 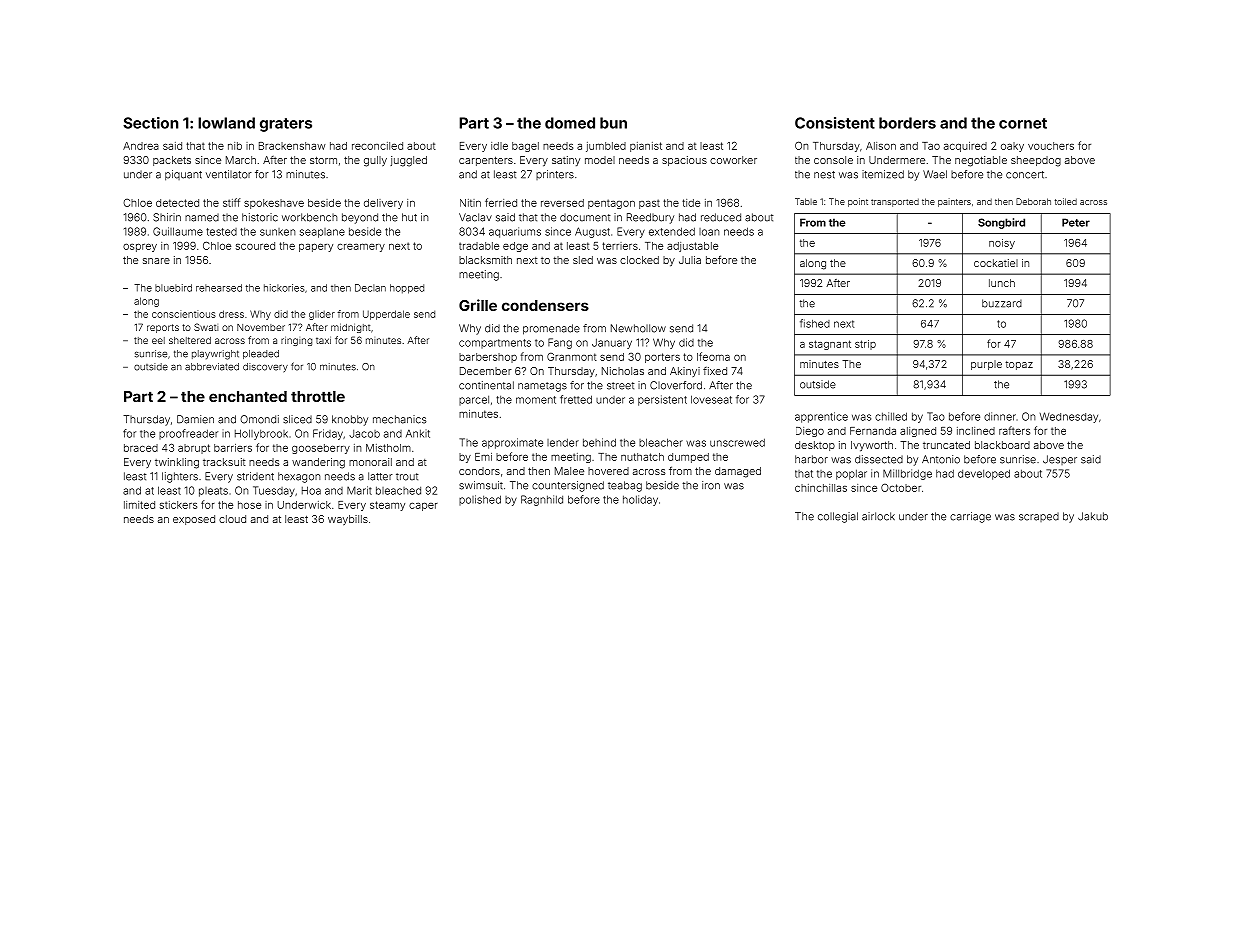 What do you see at coordinates (613, 123) in the document?
I see `bun` at bounding box center [613, 123].
